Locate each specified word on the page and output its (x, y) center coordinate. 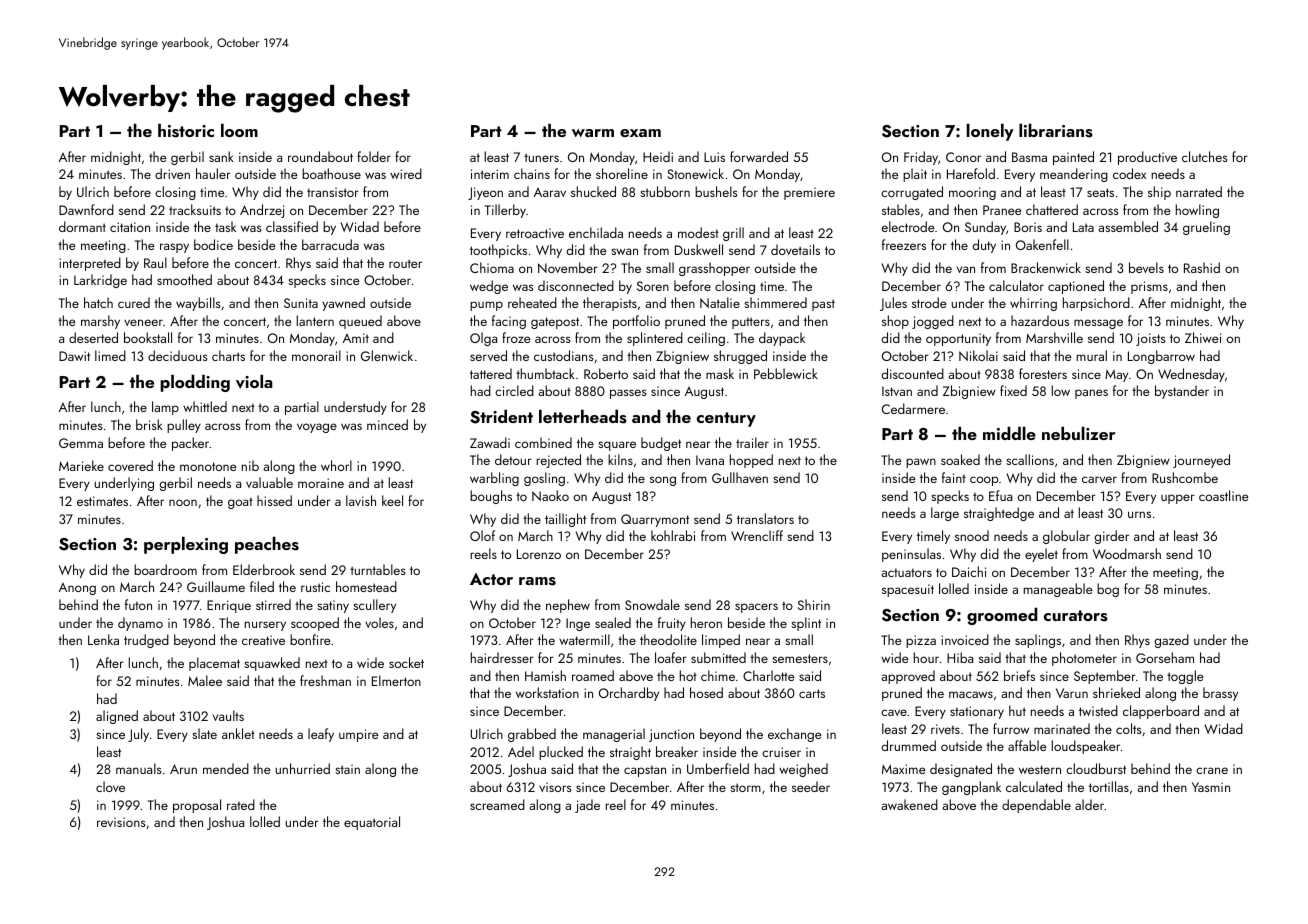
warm (593, 133)
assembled (1128, 226)
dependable (1036, 806)
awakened (909, 804)
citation (130, 227)
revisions (121, 822)
